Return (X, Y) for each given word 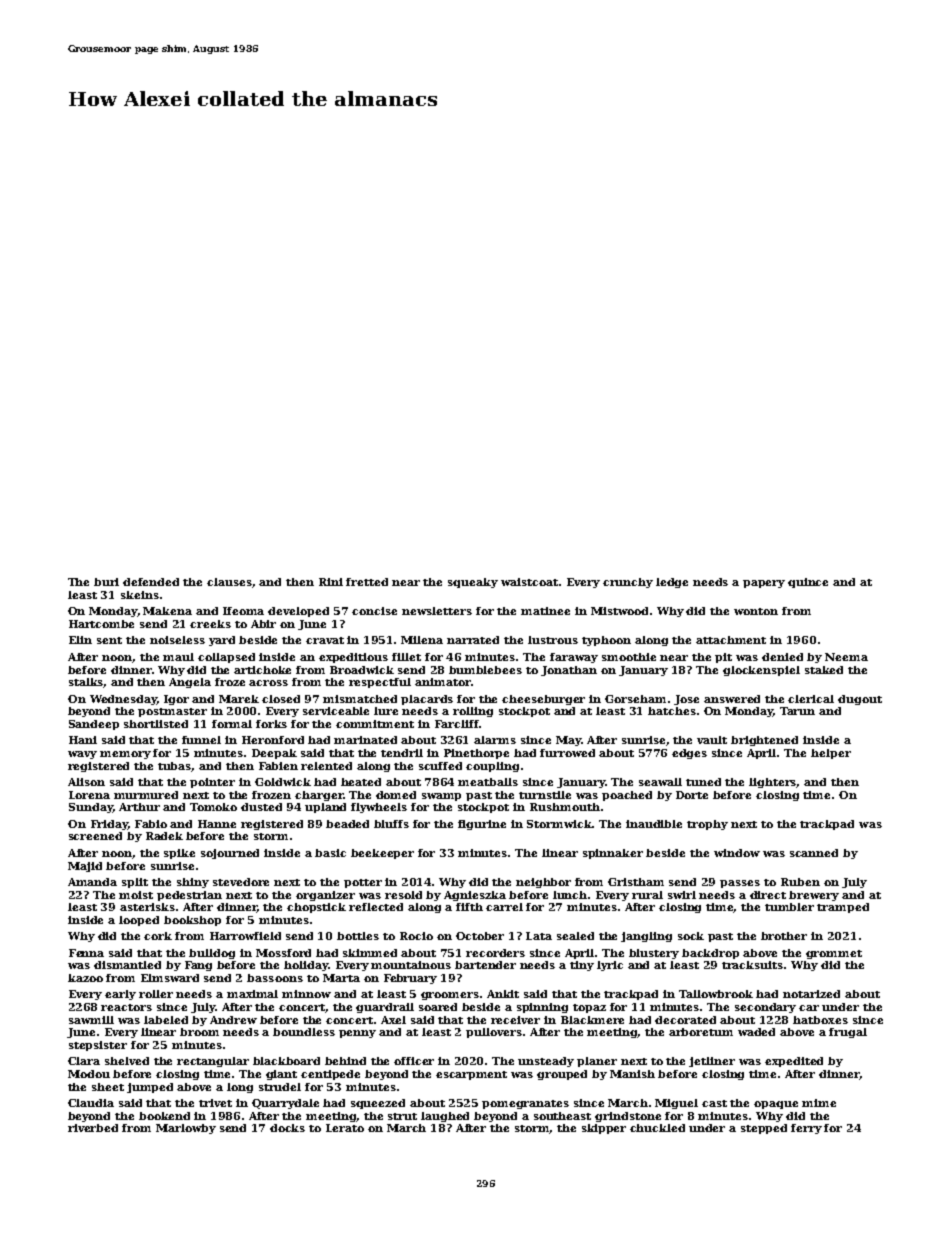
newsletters (437, 611)
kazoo (85, 978)
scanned (814, 853)
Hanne (217, 824)
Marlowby (186, 1129)
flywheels (379, 808)
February (410, 979)
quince (808, 583)
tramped (843, 908)
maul (178, 657)
